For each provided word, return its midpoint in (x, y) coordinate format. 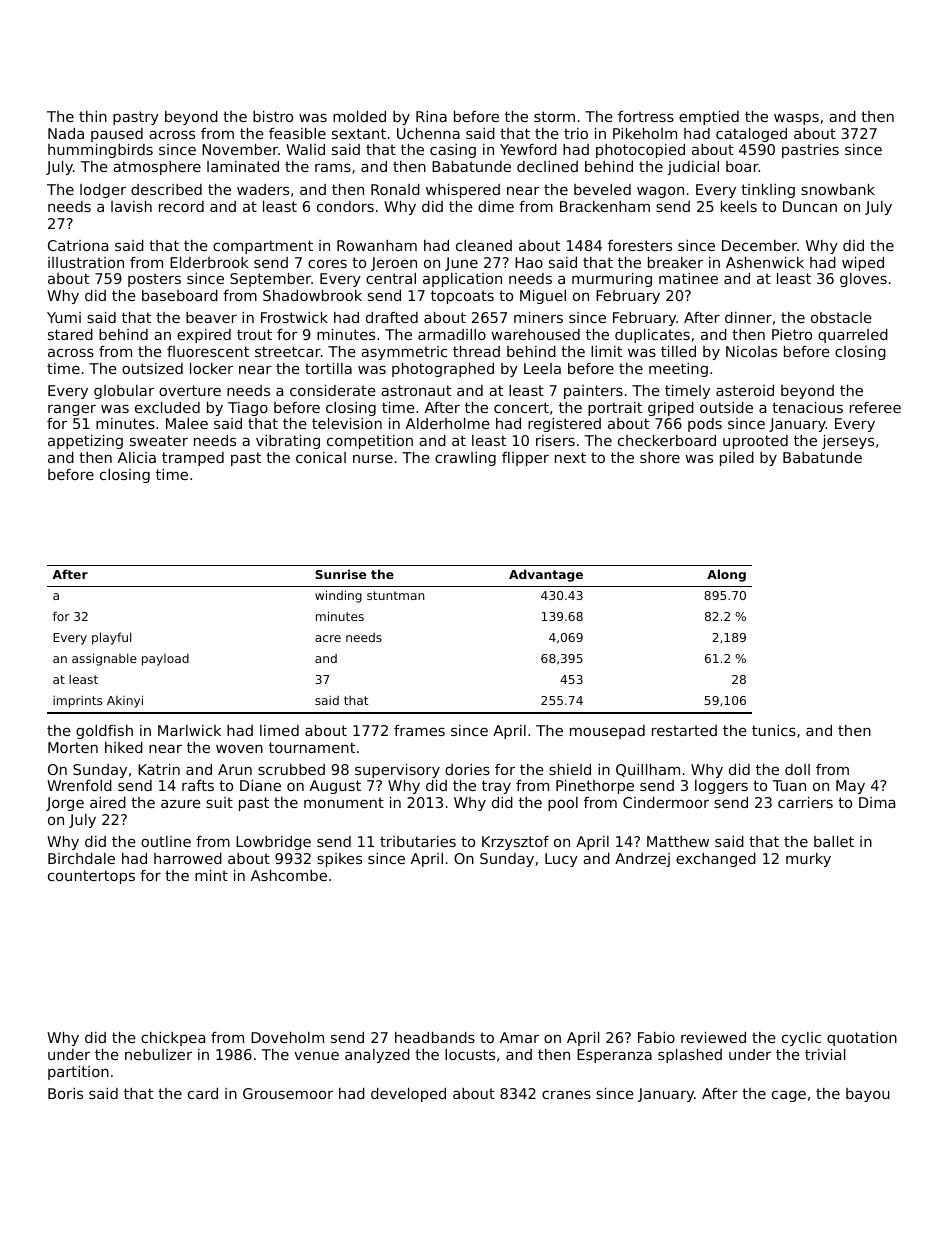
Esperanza (614, 1056)
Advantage (546, 575)
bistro (273, 116)
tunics (774, 730)
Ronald (395, 189)
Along (726, 575)
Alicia (137, 457)
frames (419, 730)
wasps (796, 119)
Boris (65, 1093)
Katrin (159, 769)
